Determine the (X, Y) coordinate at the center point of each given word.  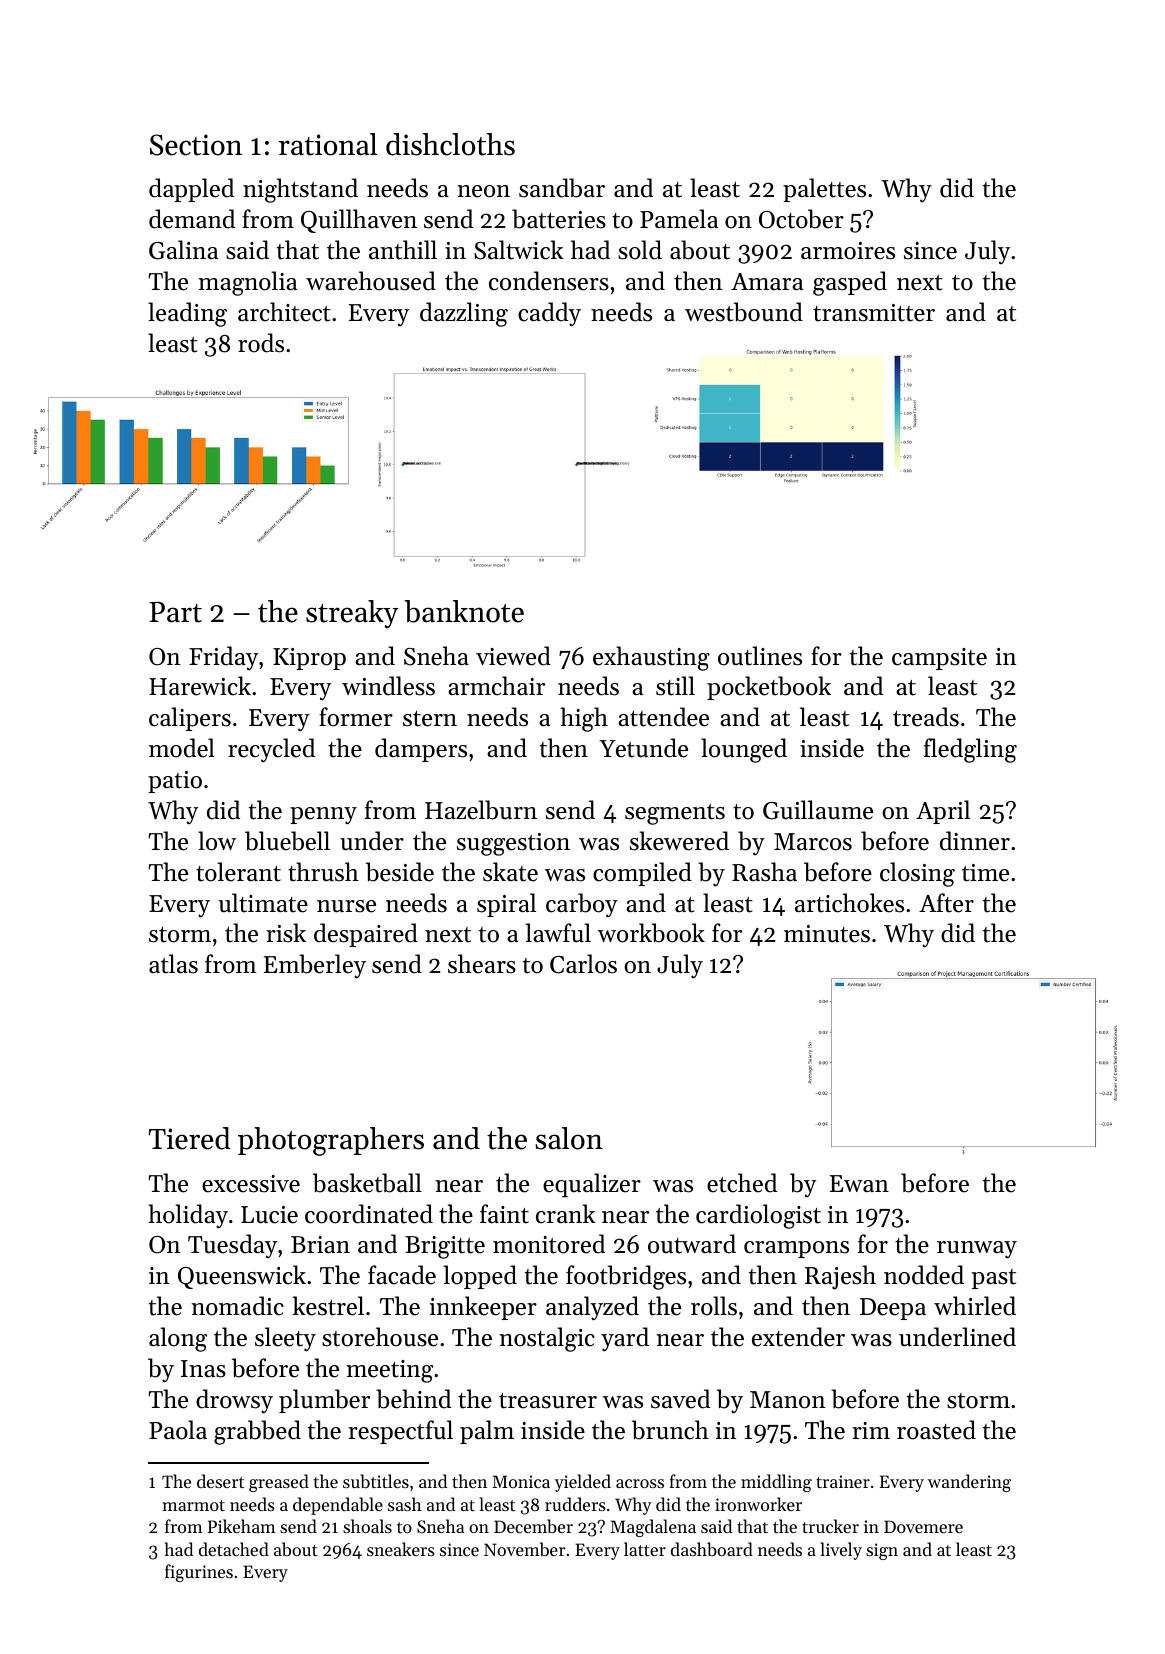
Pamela (679, 219)
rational (328, 144)
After (946, 903)
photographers (331, 1141)
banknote (464, 611)
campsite (939, 659)
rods (261, 343)
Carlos (583, 964)
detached (234, 1549)
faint (504, 1214)
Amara (767, 281)
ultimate (263, 903)
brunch (670, 1430)
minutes (827, 934)
